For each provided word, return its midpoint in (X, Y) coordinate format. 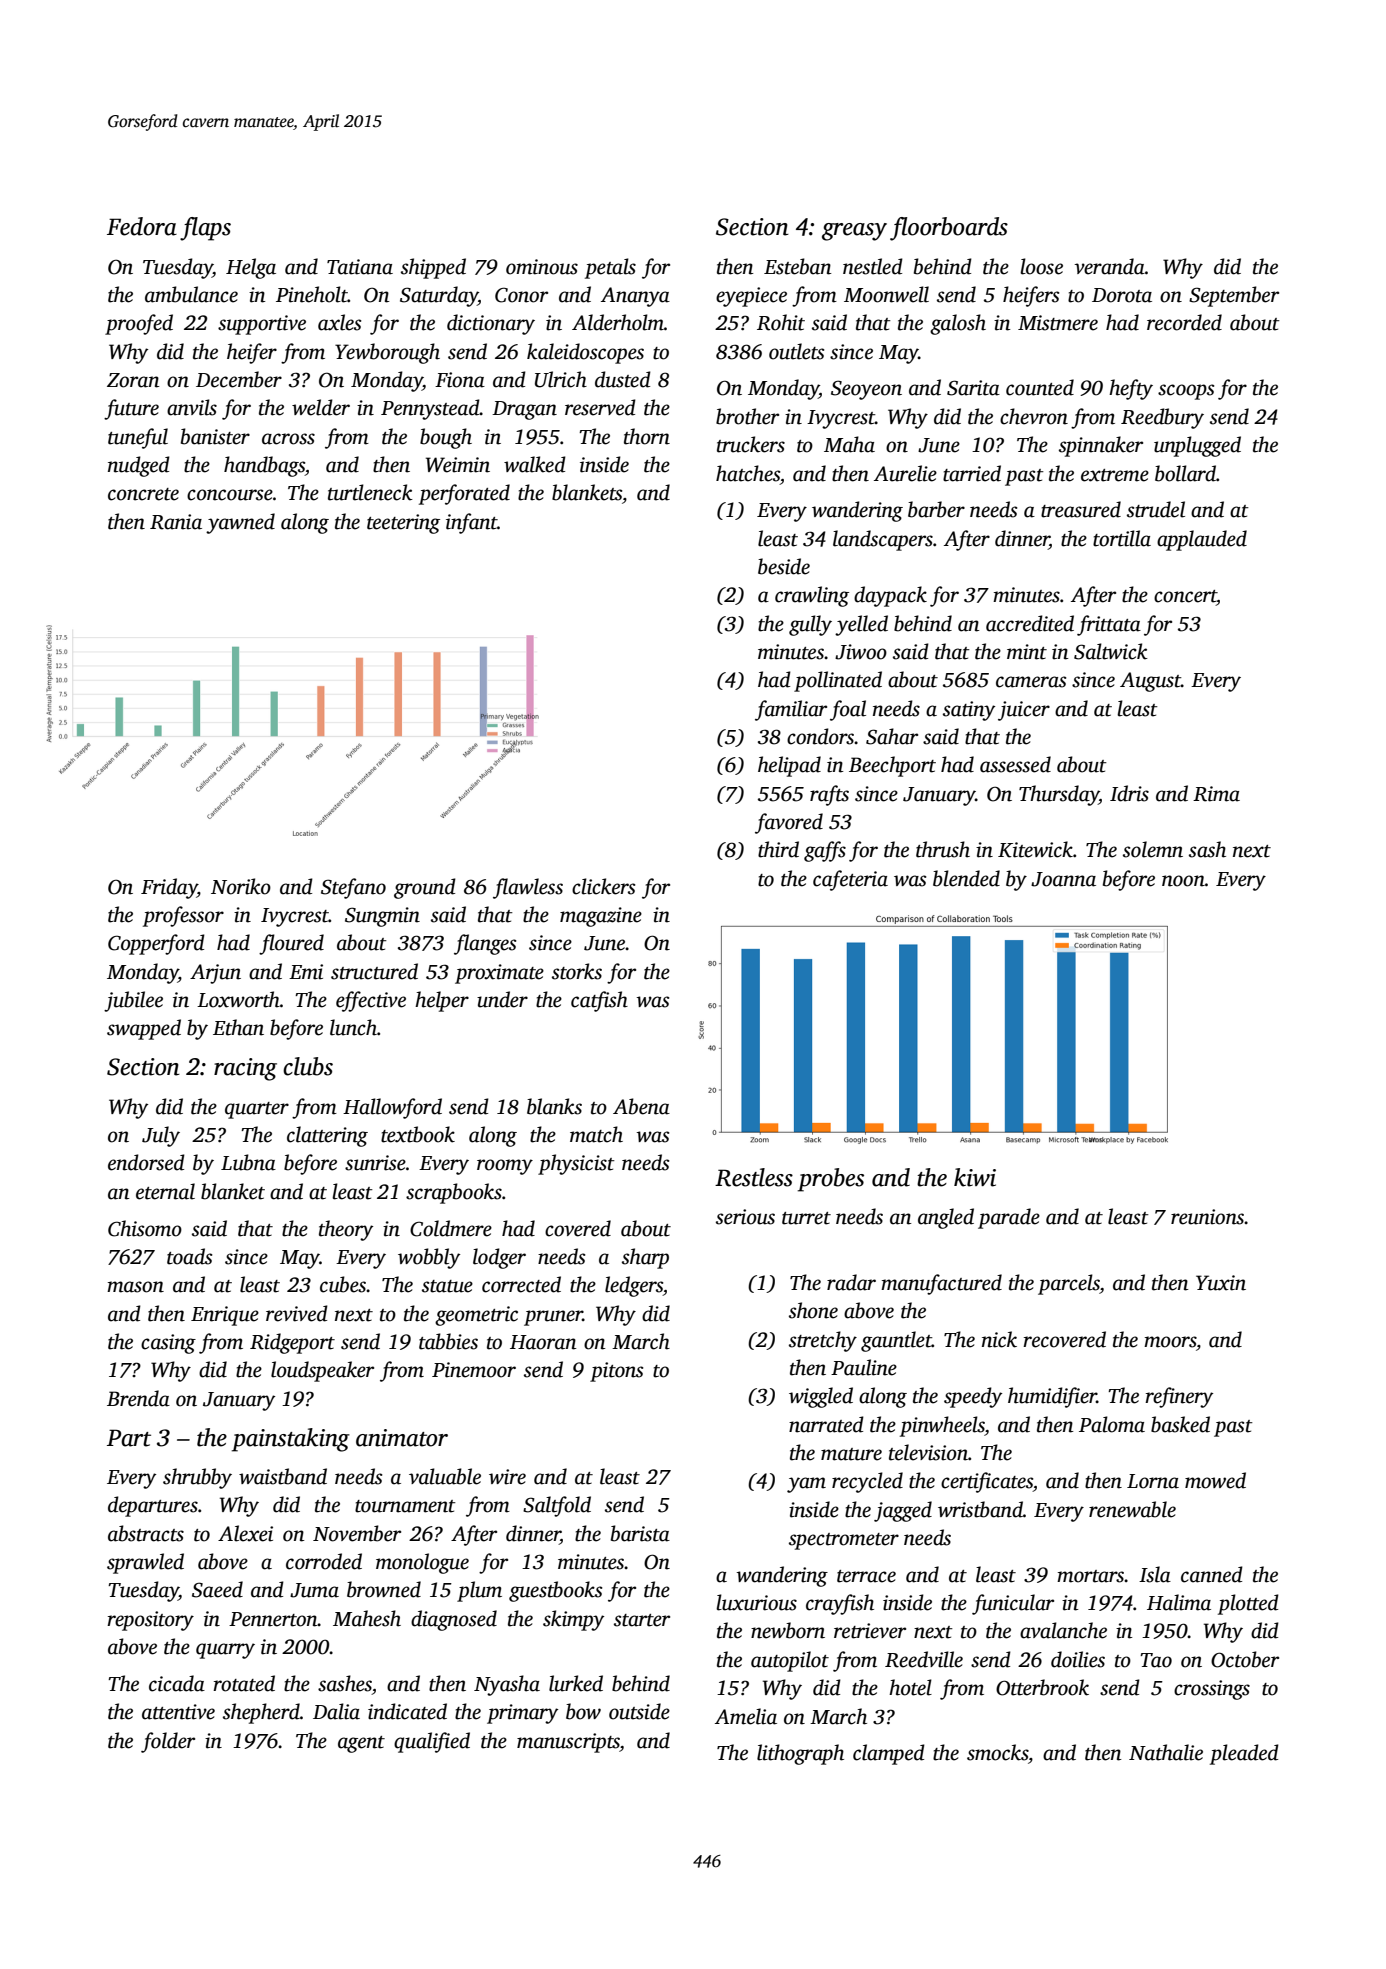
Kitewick (1035, 849)
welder (321, 407)
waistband (283, 1476)
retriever (870, 1631)
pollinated (838, 681)
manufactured (941, 1284)
